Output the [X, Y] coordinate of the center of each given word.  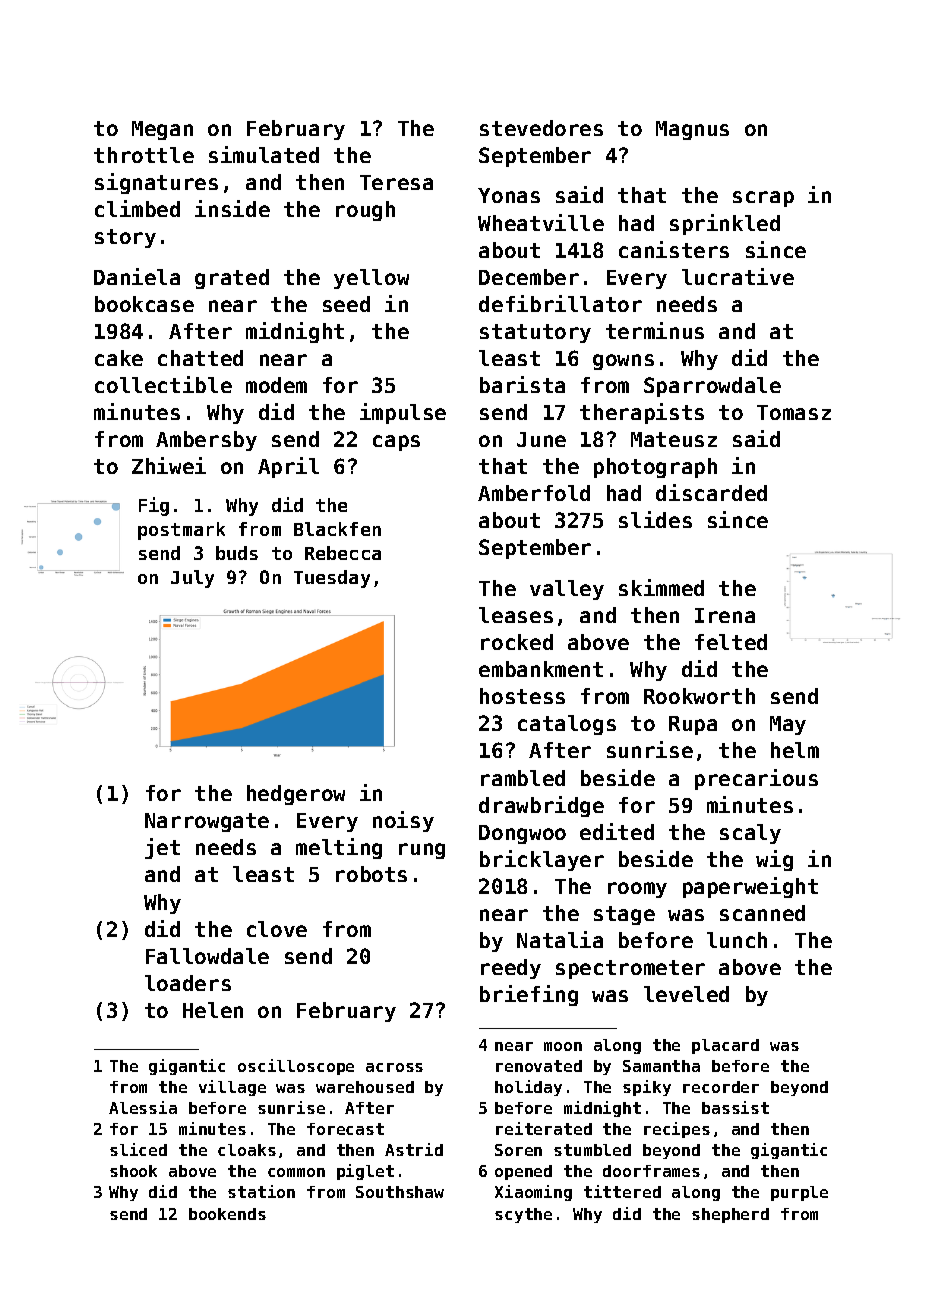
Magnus [692, 130]
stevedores [541, 128]
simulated [264, 154]
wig [774, 860]
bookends [227, 1214]
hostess [522, 696]
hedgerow [296, 795]
